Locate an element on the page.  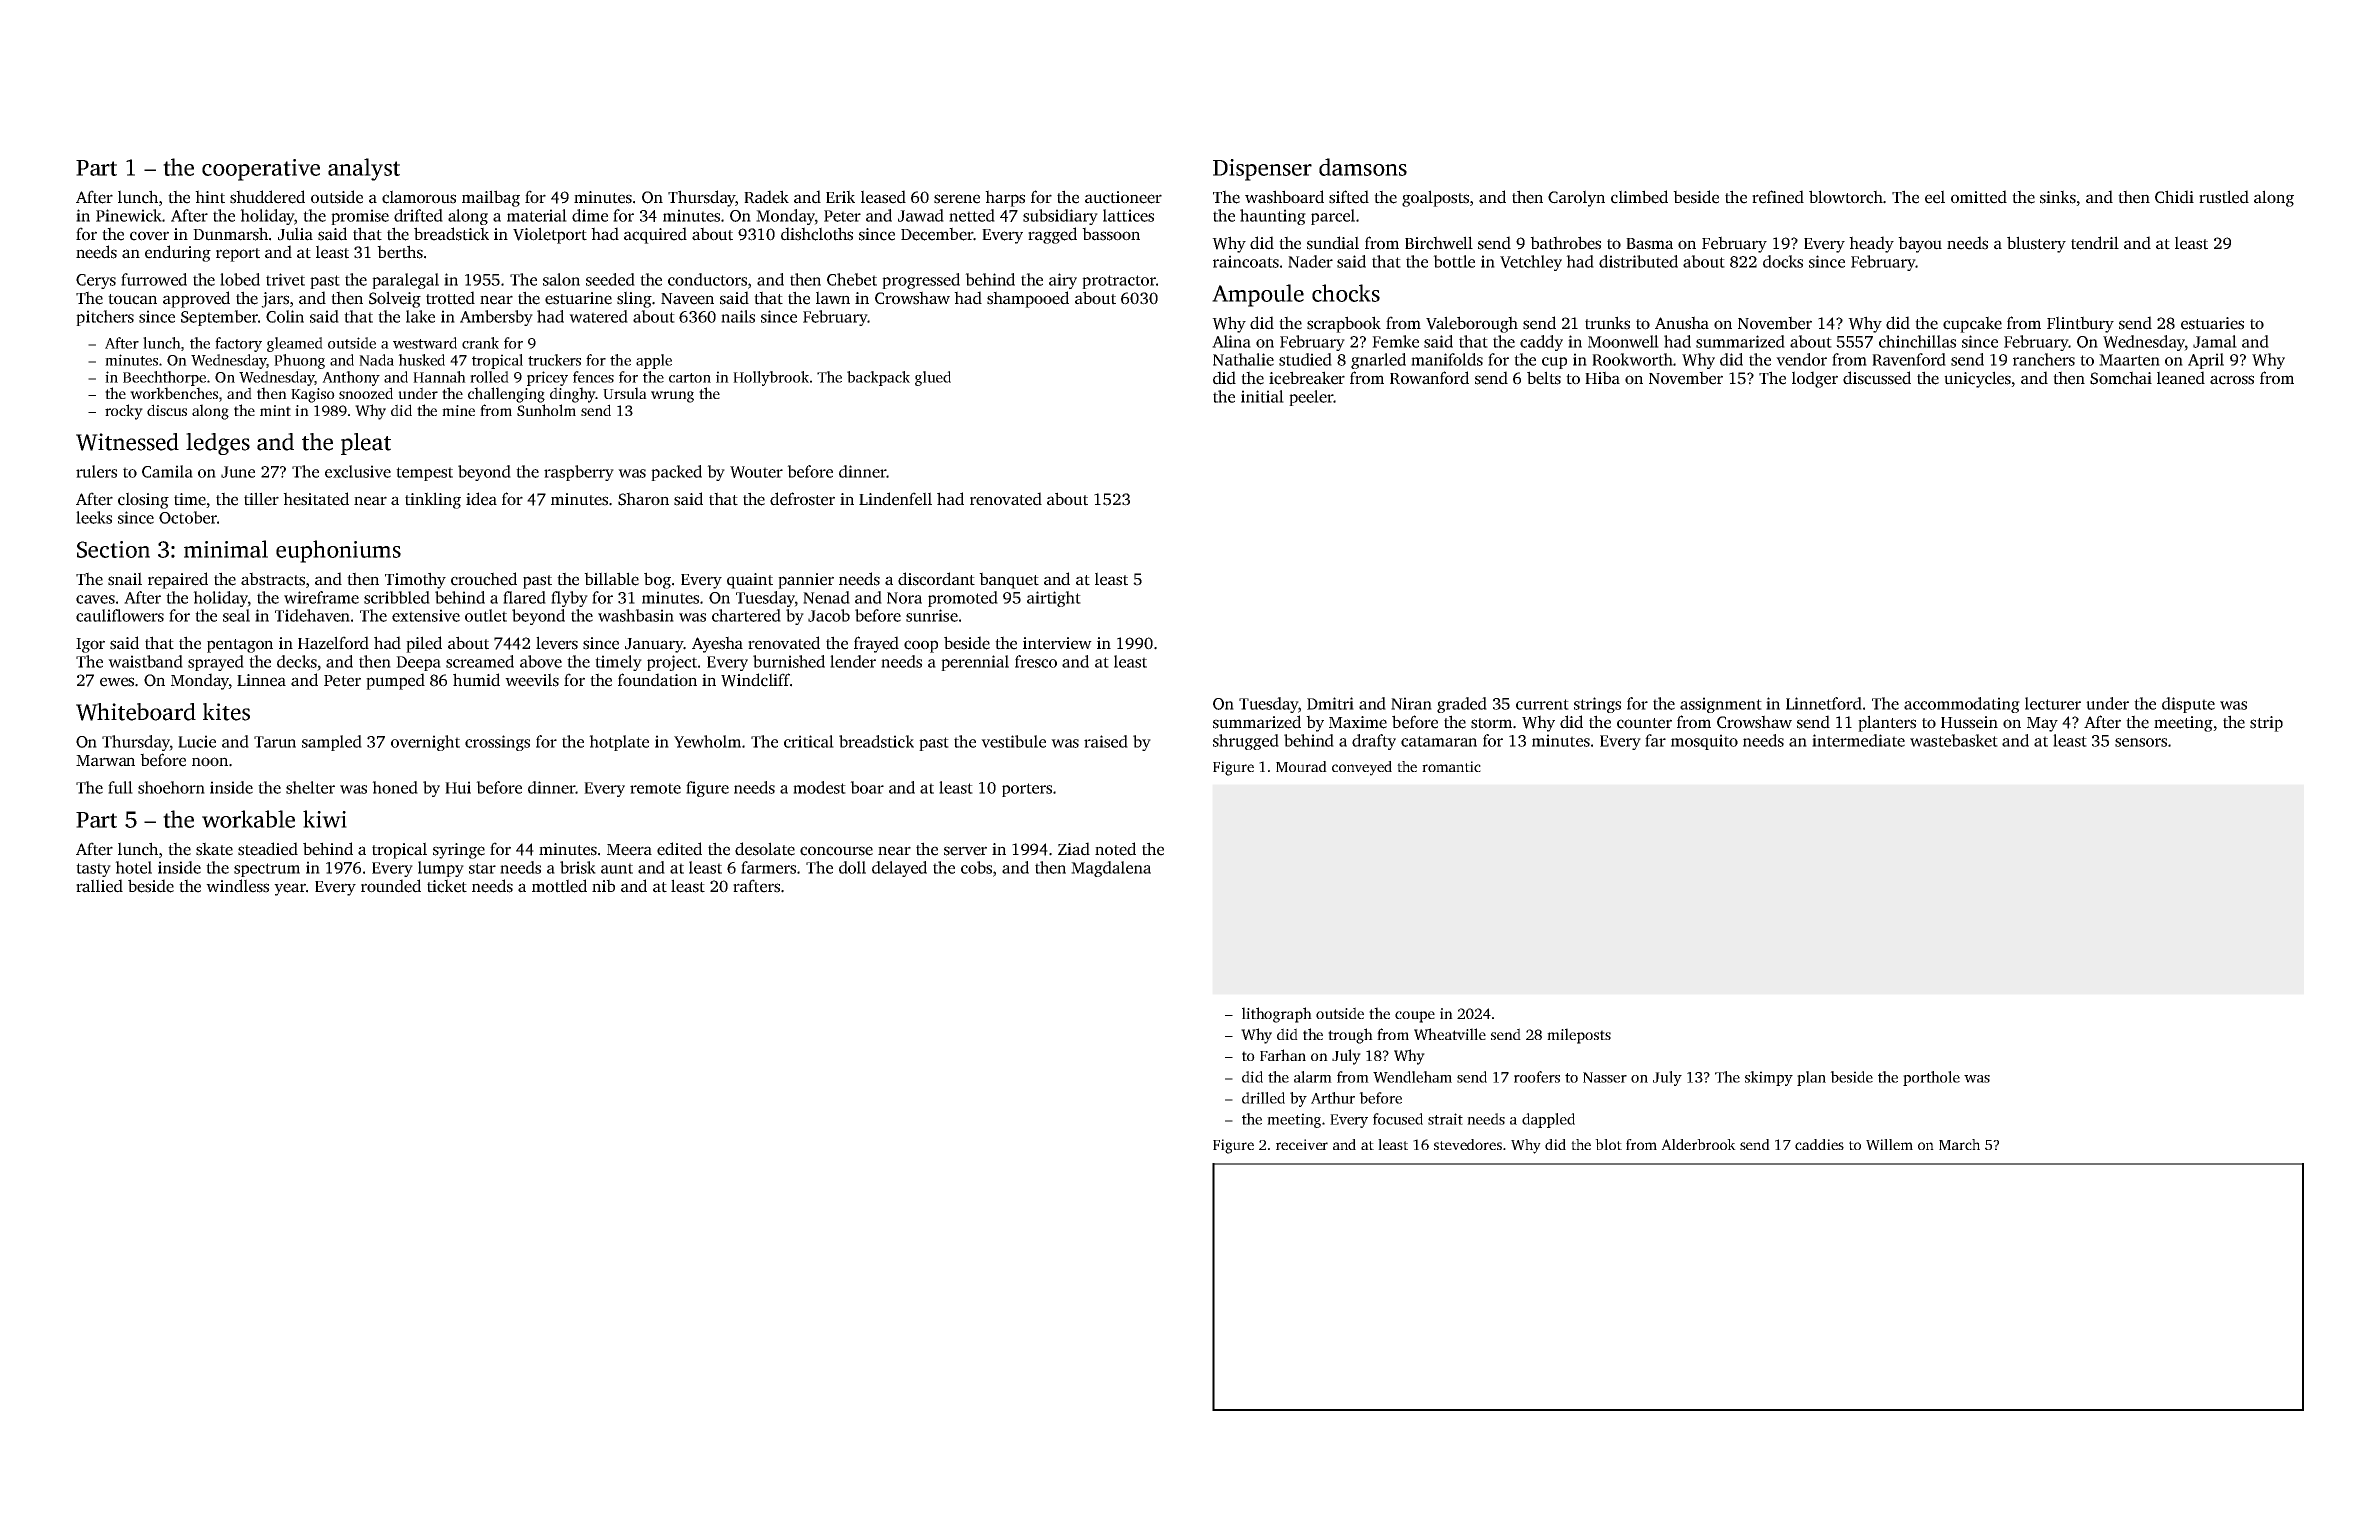
above is located at coordinates (541, 661).
